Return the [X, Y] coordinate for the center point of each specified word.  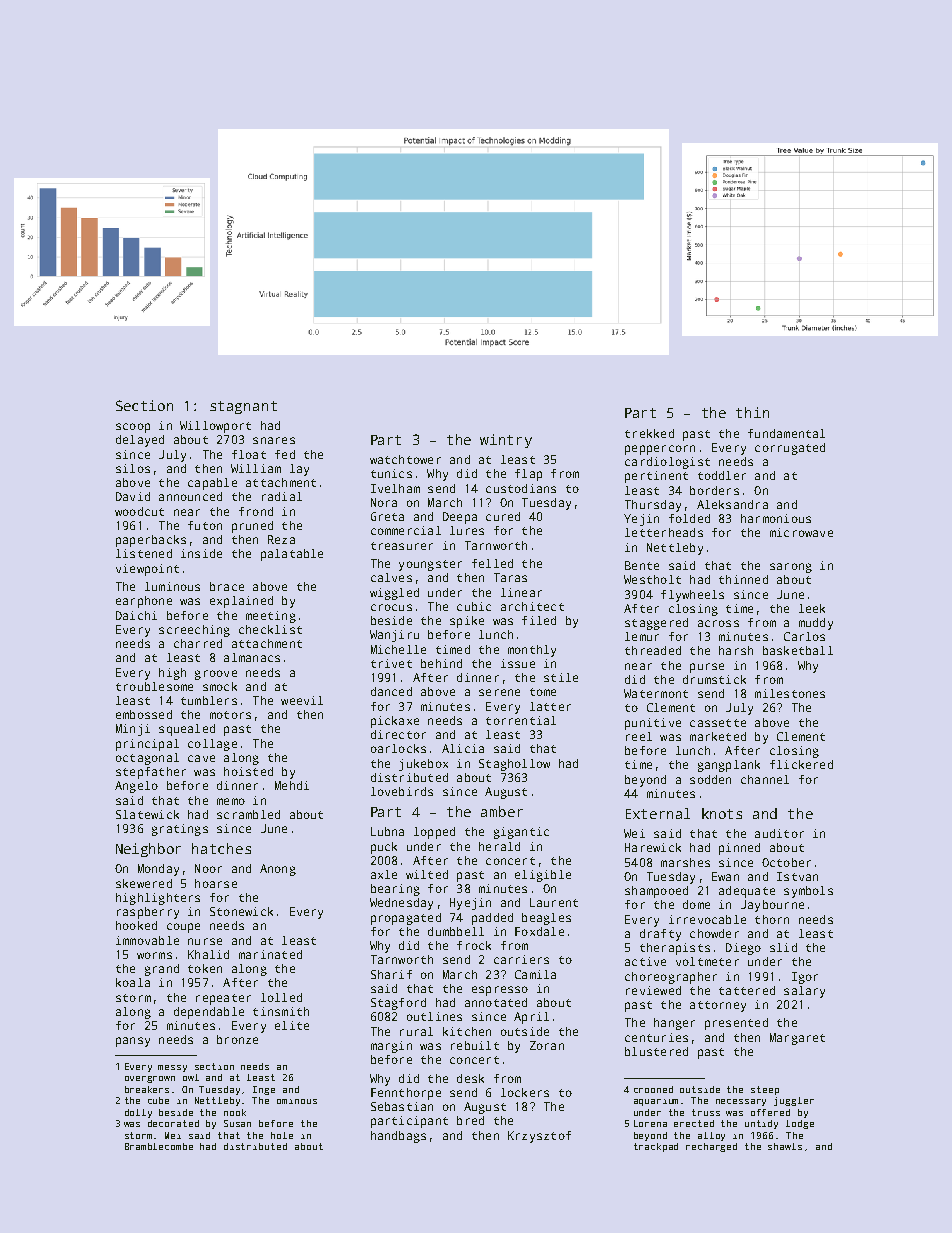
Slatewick [147, 814]
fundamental [786, 433]
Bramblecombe [159, 1146]
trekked [649, 433]
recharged [711, 1147]
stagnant [243, 407]
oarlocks [398, 748]
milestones [790, 693]
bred [470, 1120]
